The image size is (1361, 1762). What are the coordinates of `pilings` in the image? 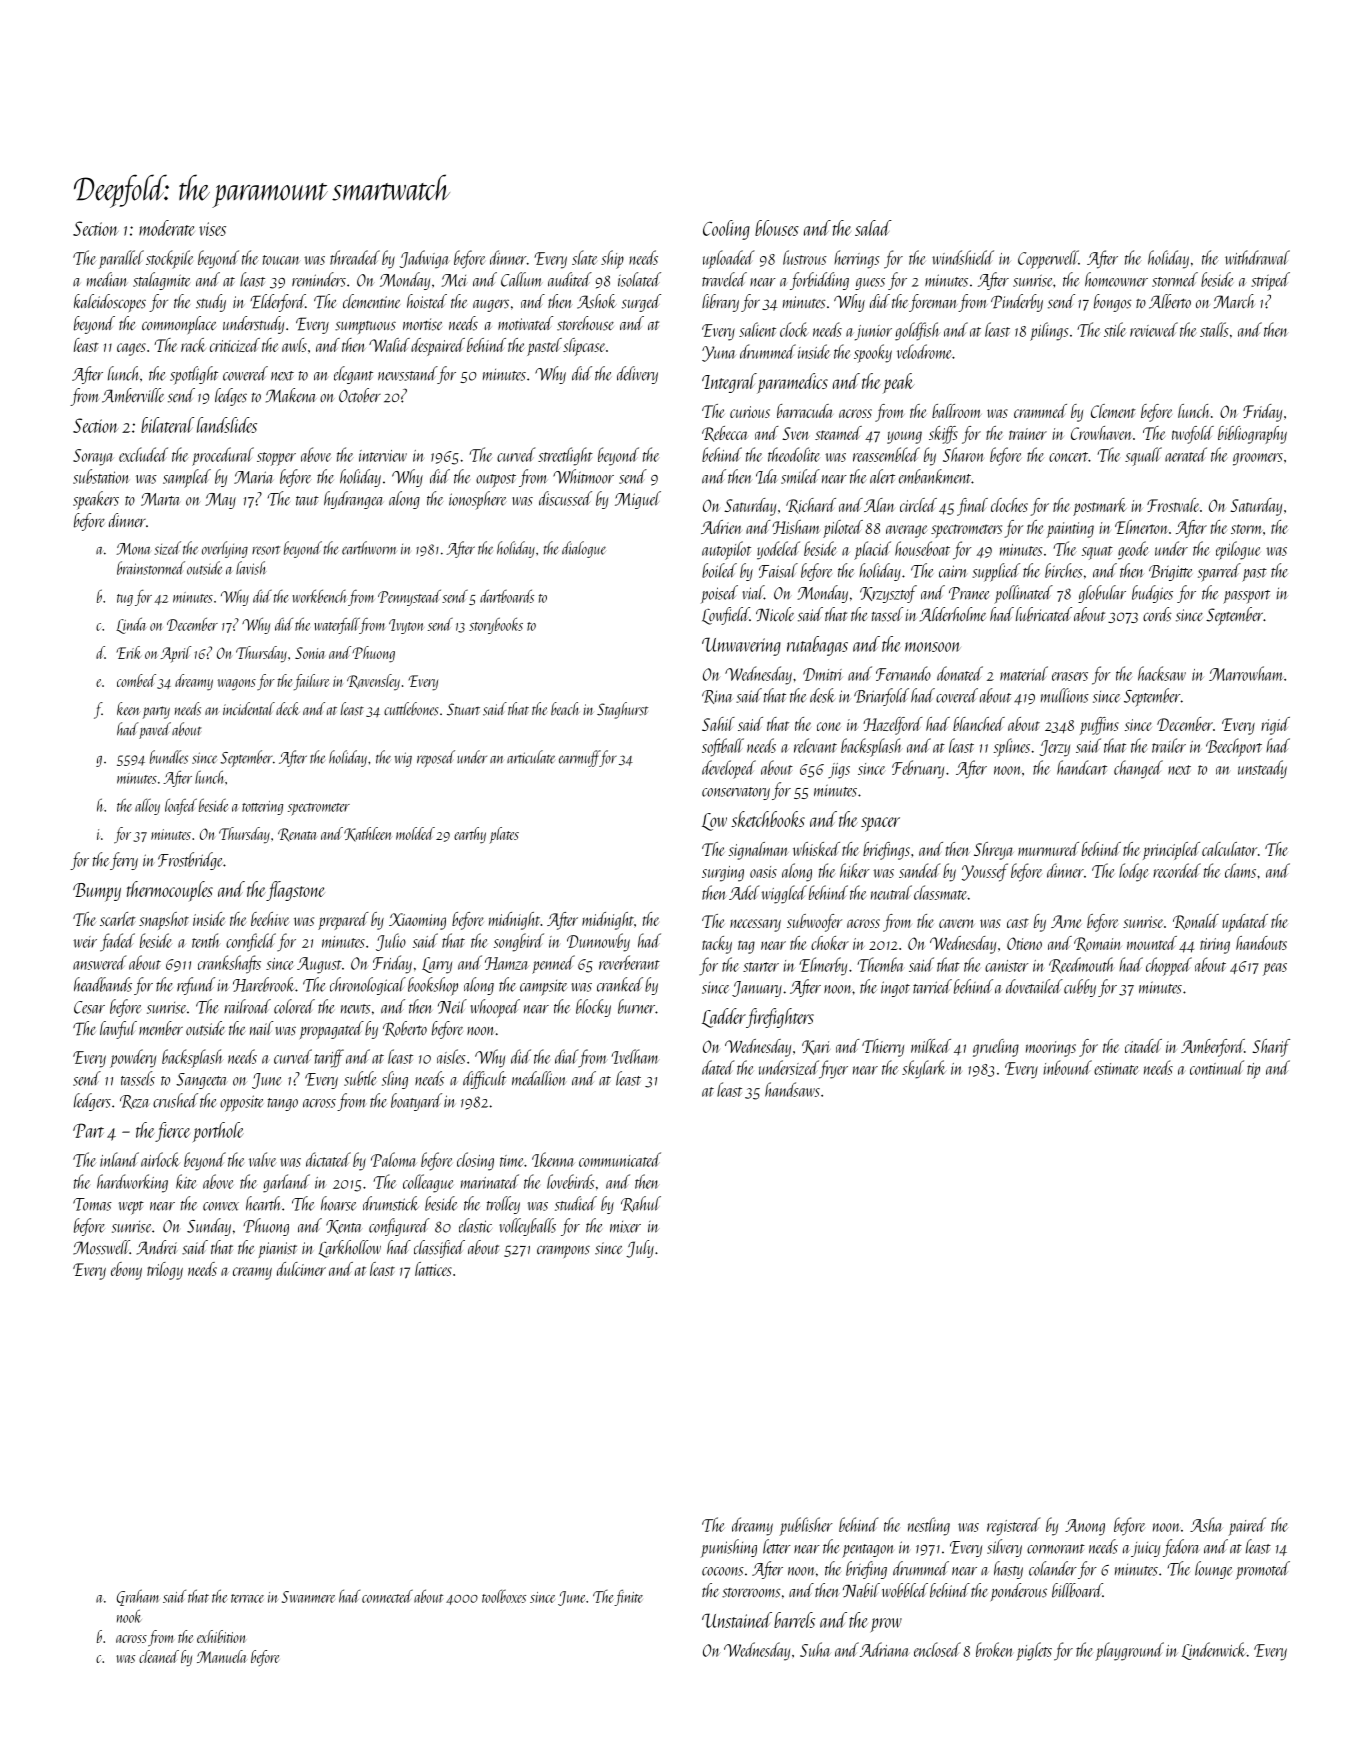 It's located at (1049, 331).
